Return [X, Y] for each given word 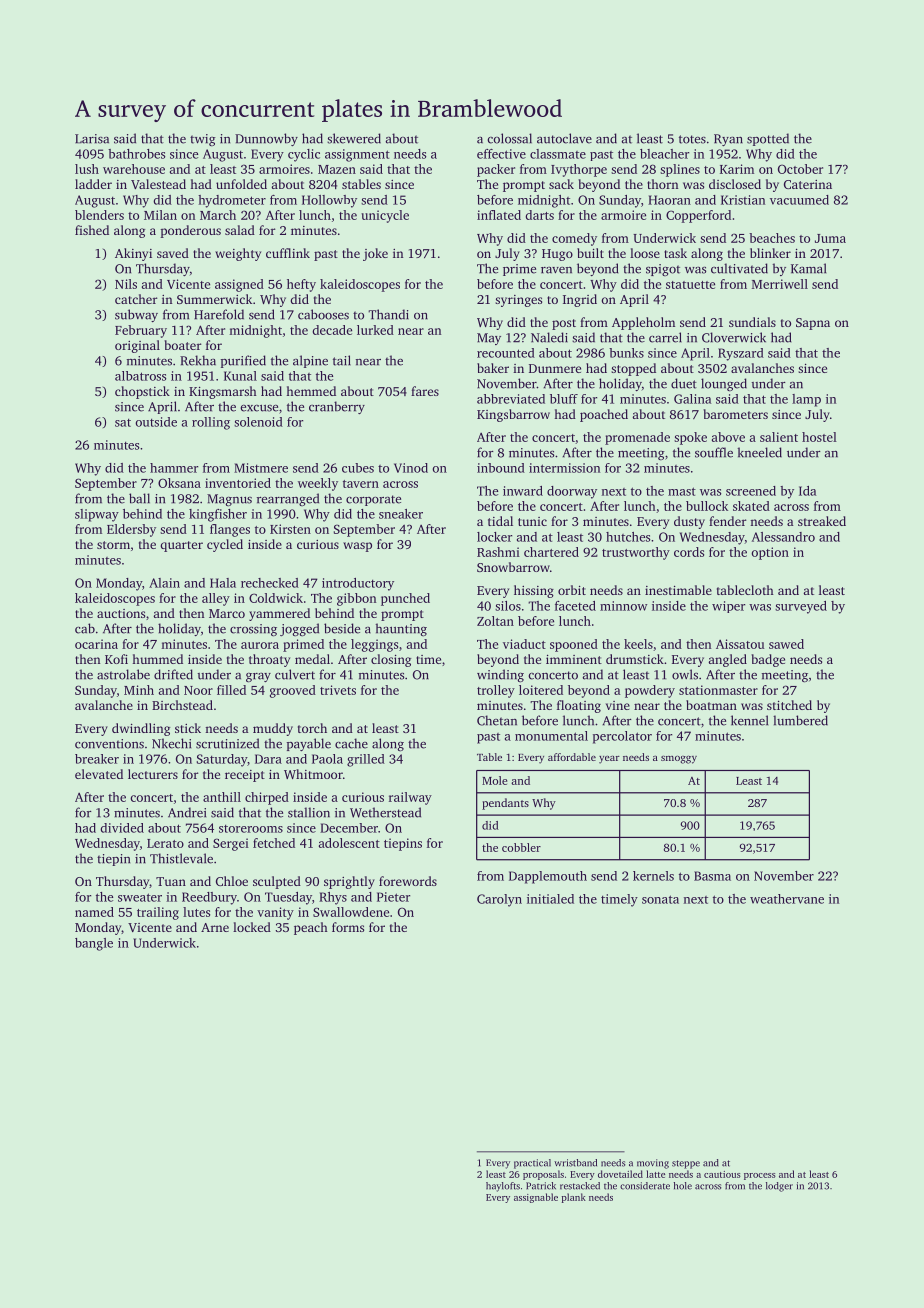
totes [692, 139]
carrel [665, 337]
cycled [225, 545]
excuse [259, 408]
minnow [623, 606]
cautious [722, 1174]
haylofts [503, 1187]
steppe [686, 1164]
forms [348, 927]
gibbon [356, 599]
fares [425, 391]
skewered [354, 138]
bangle [94, 944]
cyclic [304, 155]
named [94, 912]
